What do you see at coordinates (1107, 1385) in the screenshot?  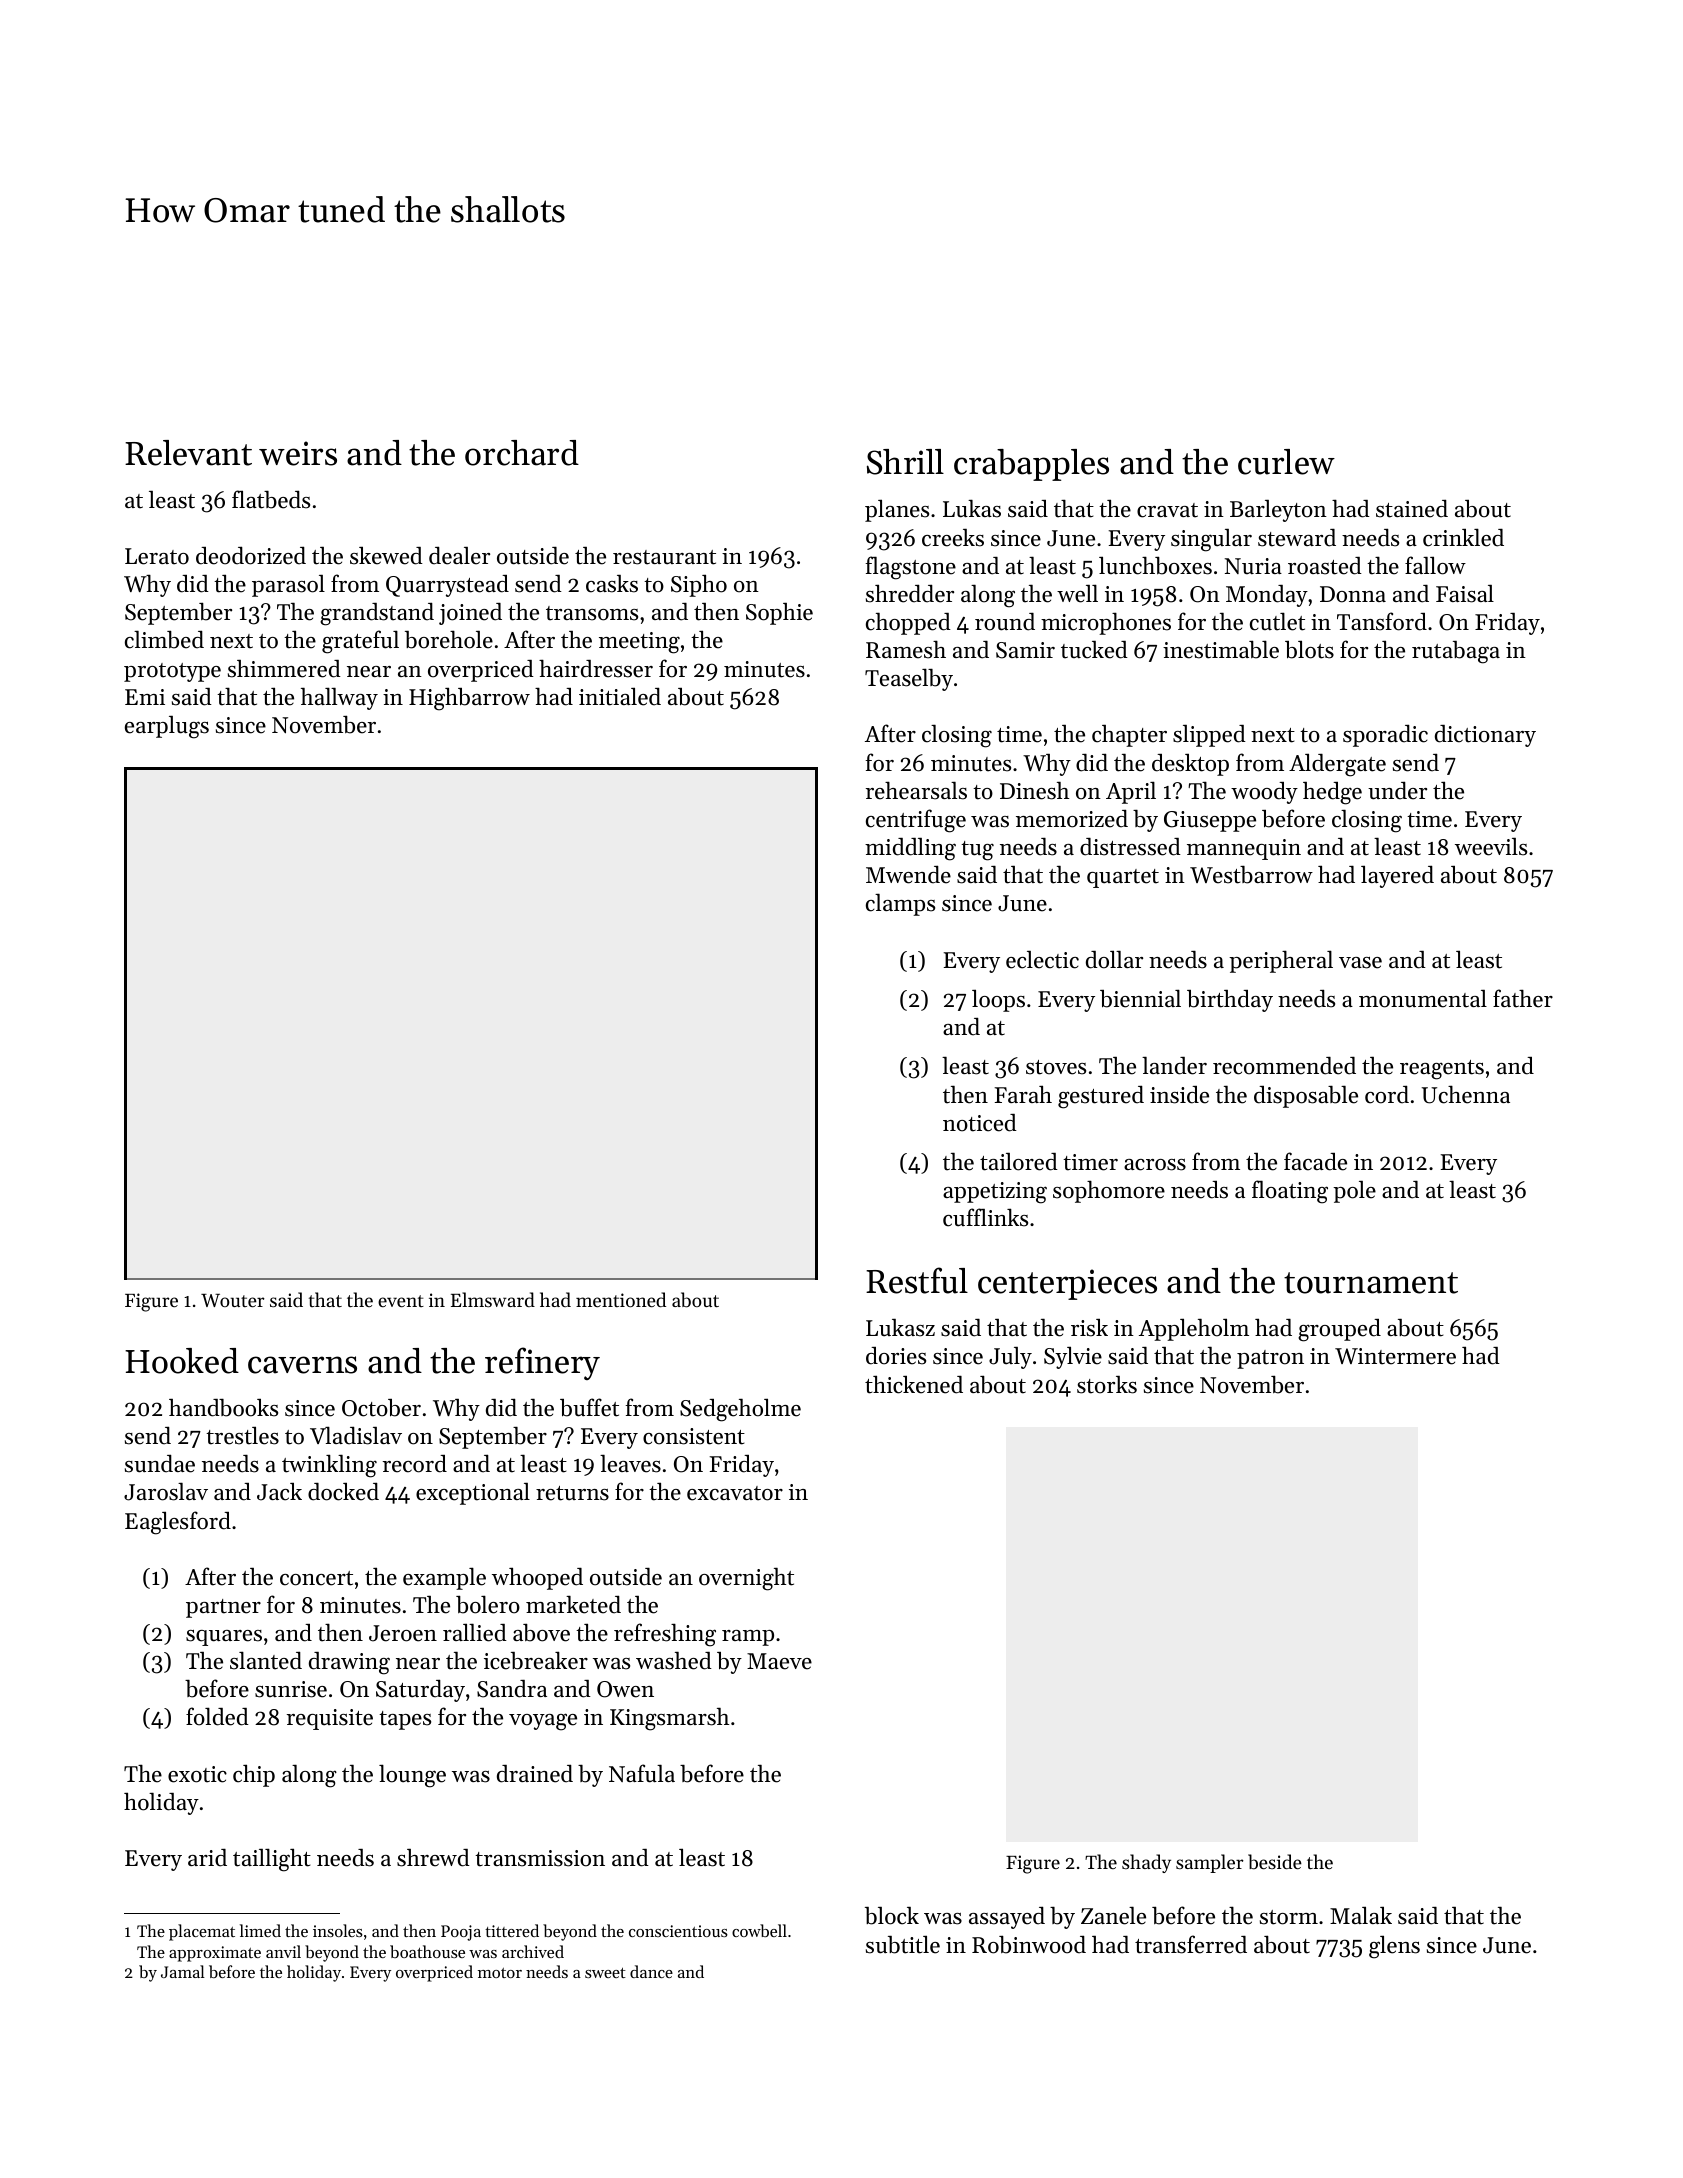 I see `storks` at bounding box center [1107, 1385].
